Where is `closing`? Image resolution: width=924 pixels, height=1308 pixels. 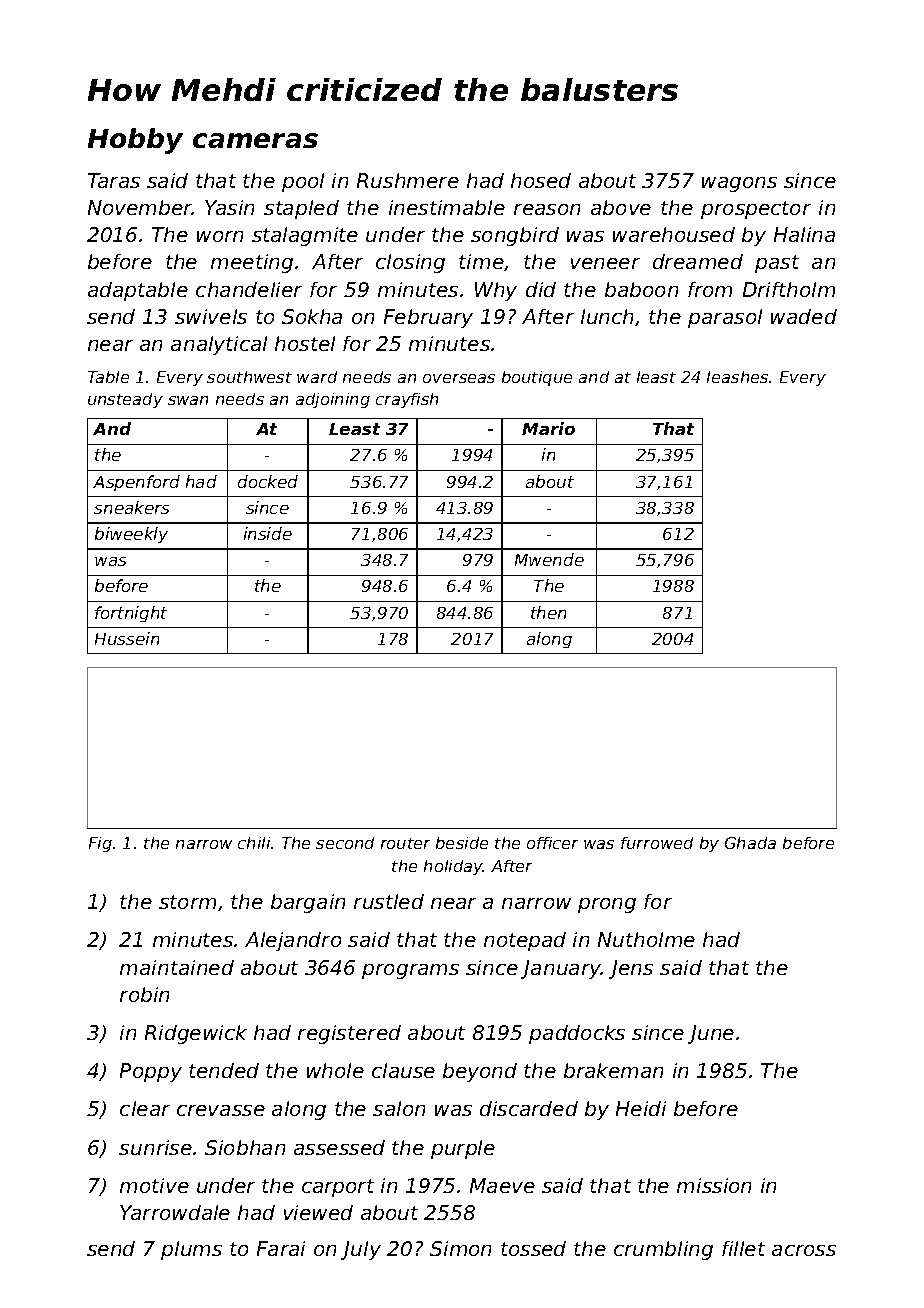 closing is located at coordinates (410, 263).
